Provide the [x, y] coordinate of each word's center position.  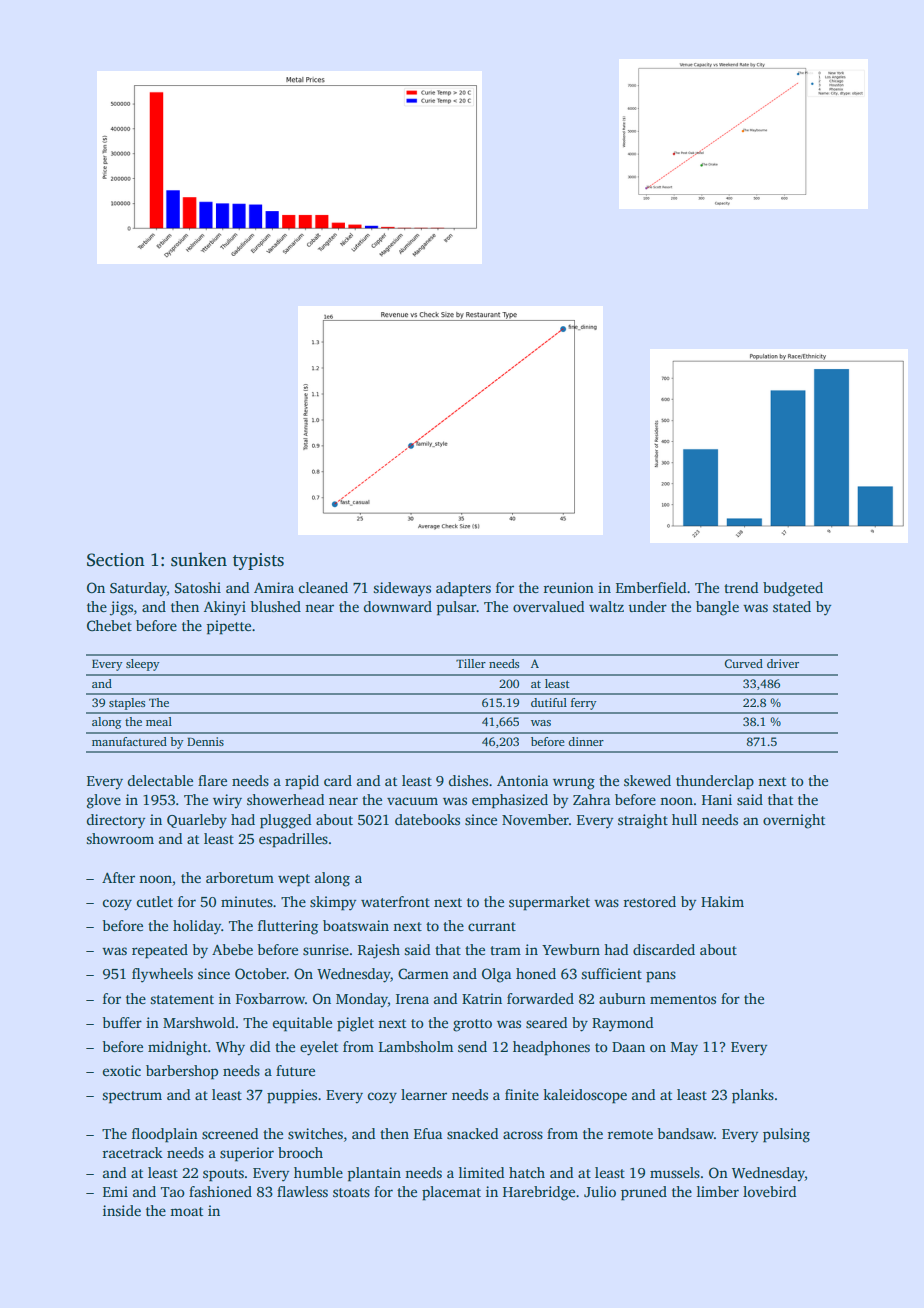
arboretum [240, 877]
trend [741, 587]
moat [186, 1211]
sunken [199, 559]
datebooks [427, 819]
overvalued [548, 606]
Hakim [722, 901]
